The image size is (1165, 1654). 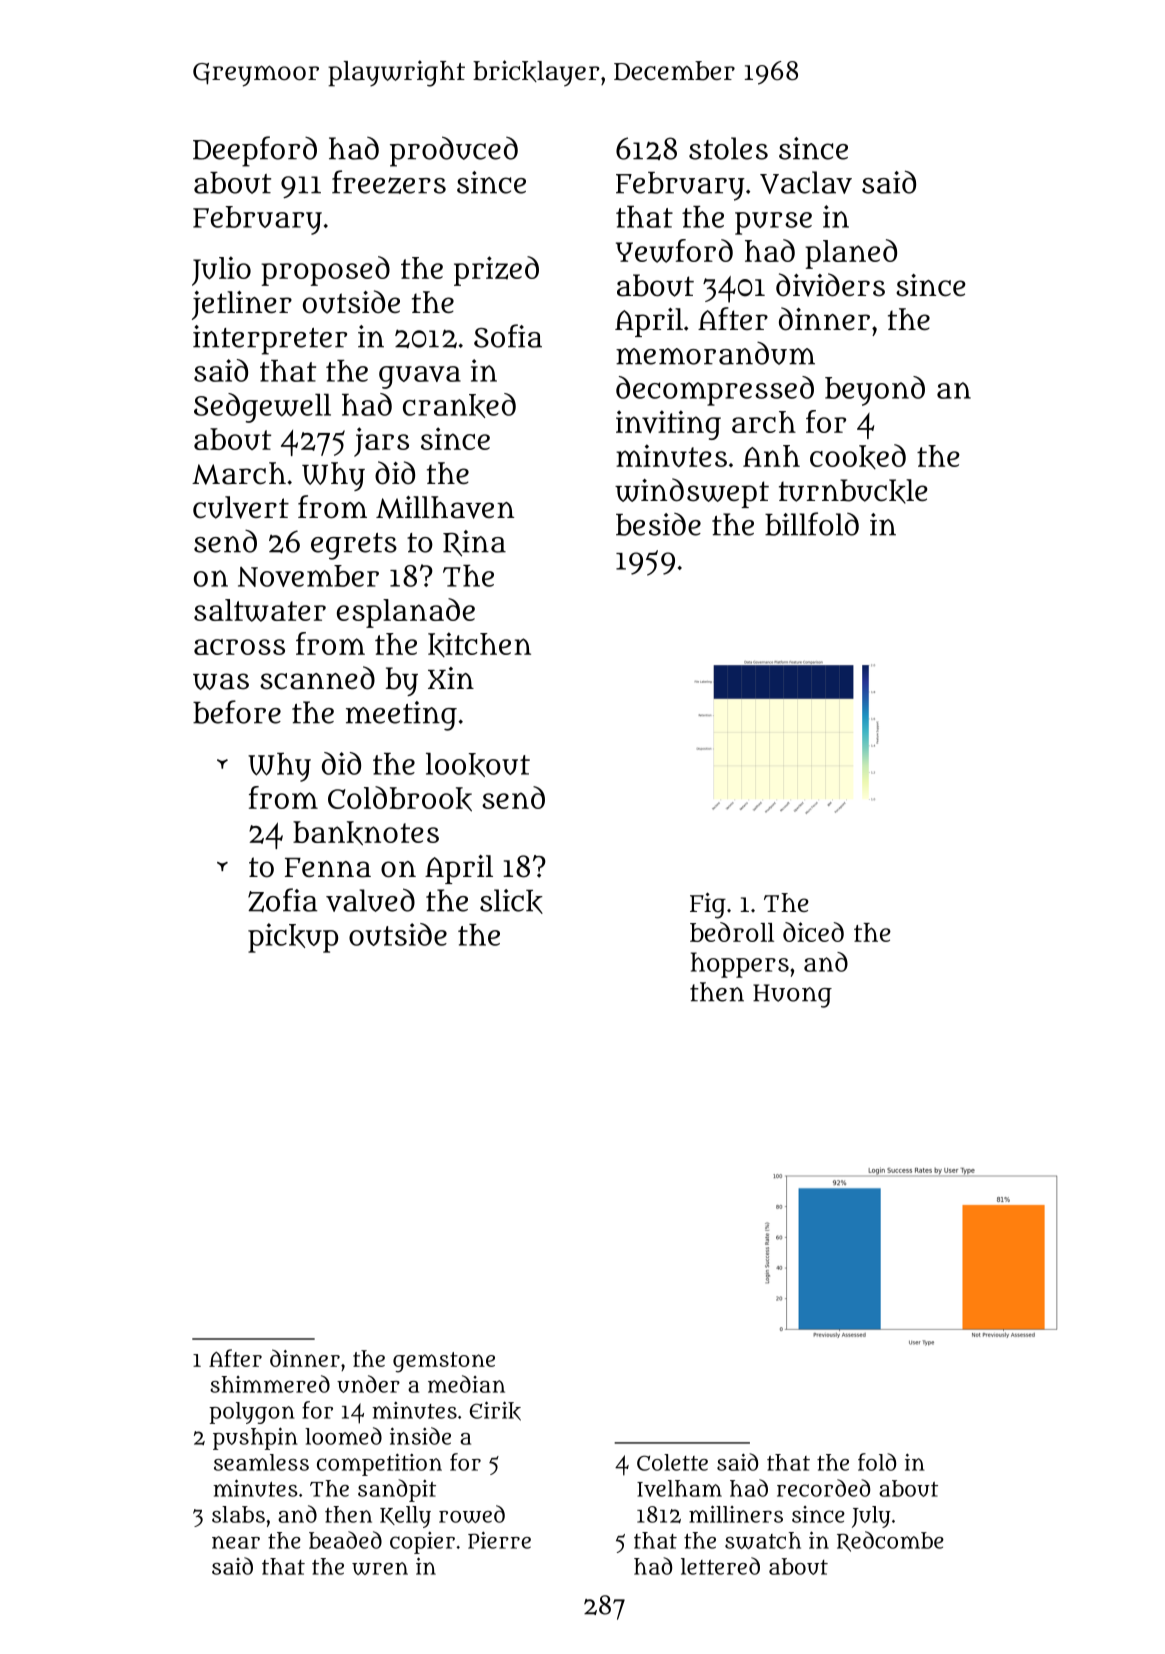 I want to click on stoles, so click(x=728, y=148).
